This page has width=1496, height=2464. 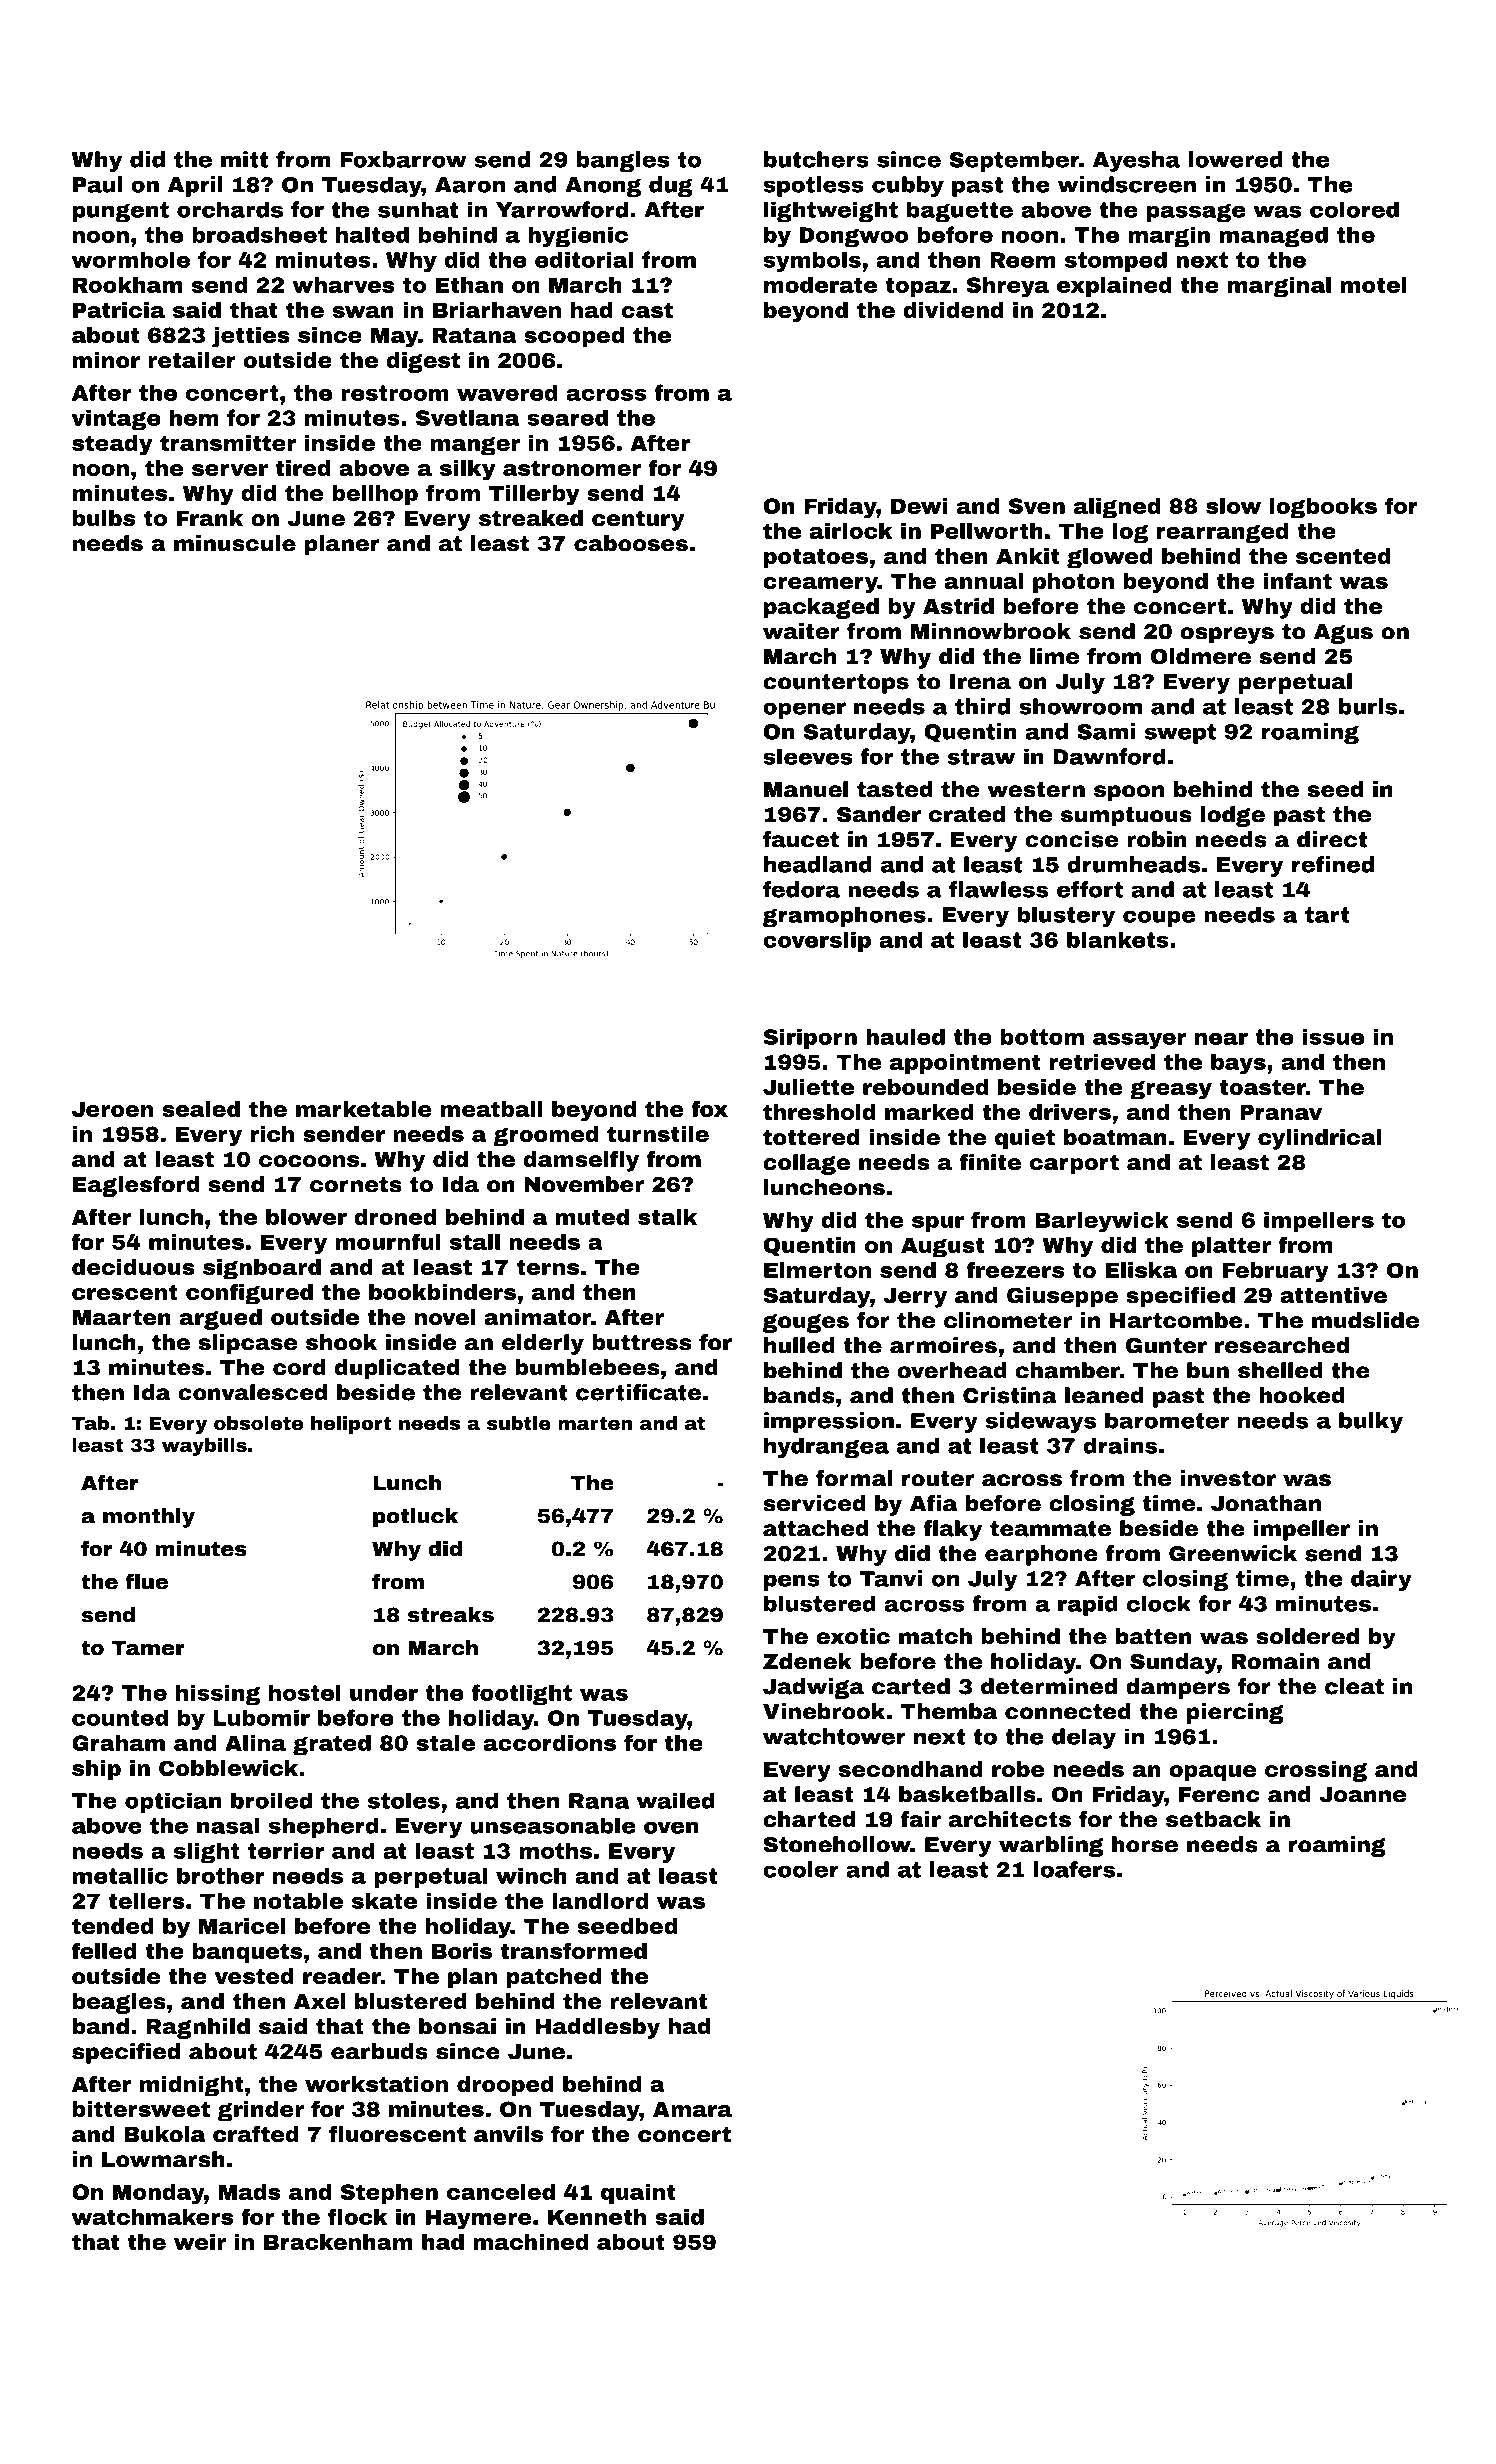 I want to click on bulbs, so click(x=104, y=518).
